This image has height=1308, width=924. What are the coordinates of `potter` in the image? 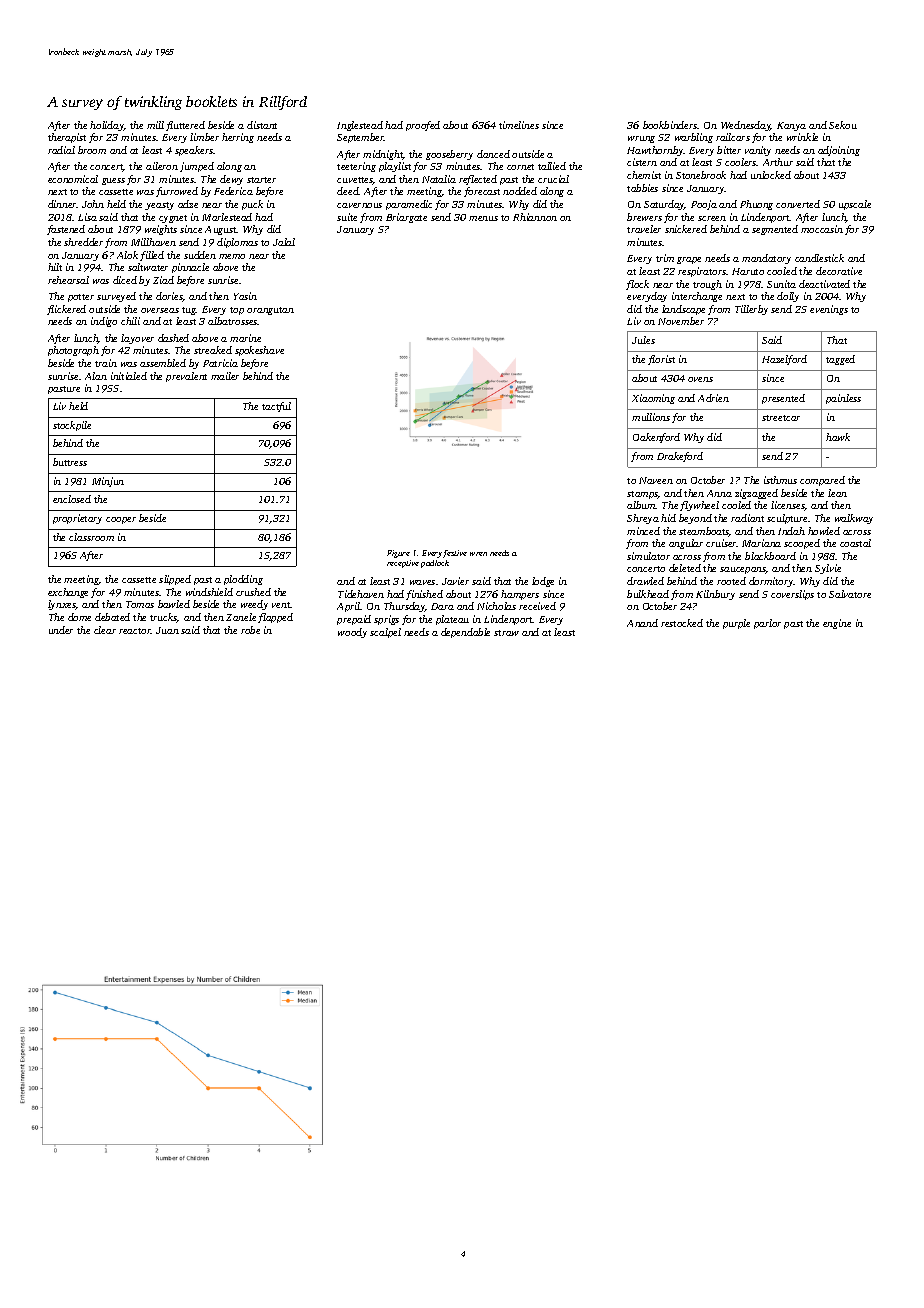 It's located at (81, 298).
